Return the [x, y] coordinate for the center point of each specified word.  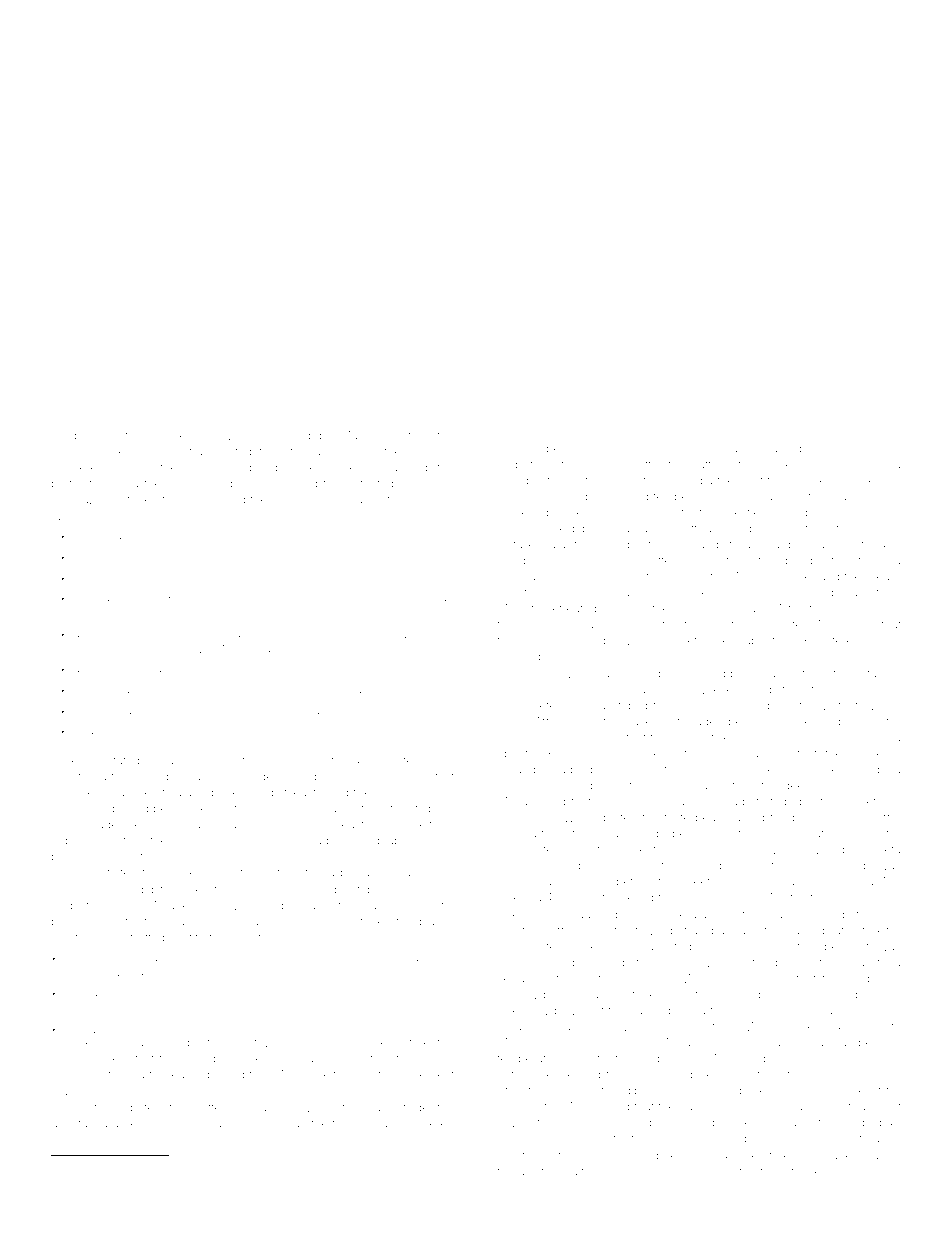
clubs [829, 593]
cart [87, 1075]
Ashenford [396, 577]
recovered [426, 1123]
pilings [90, 712]
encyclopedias [110, 579]
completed [836, 1107]
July [433, 732]
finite [677, 817]
